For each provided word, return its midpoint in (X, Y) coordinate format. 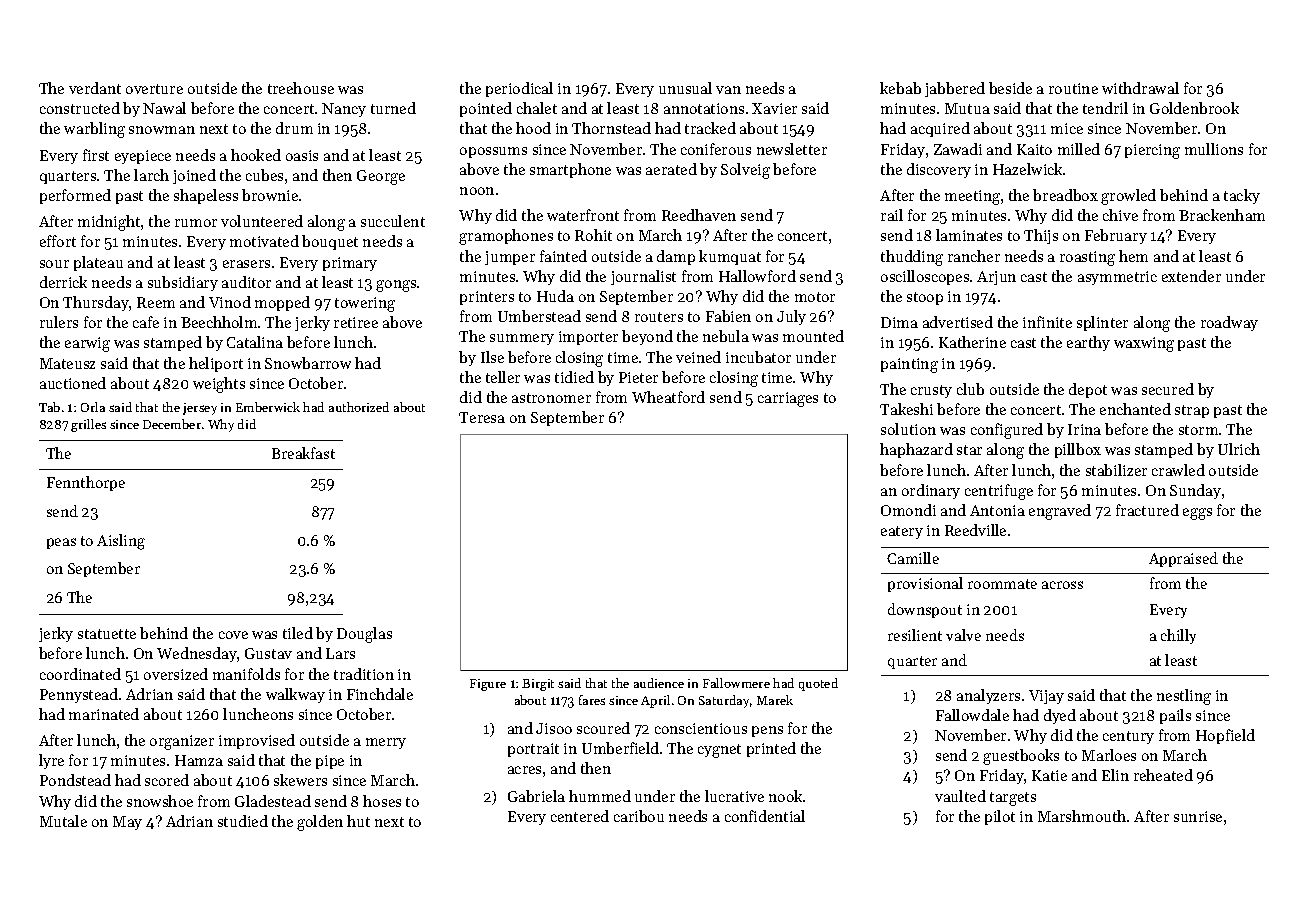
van (728, 90)
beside (1010, 88)
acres (524, 770)
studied (243, 821)
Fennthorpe (86, 483)
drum (294, 128)
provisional (925, 584)
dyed (1060, 716)
